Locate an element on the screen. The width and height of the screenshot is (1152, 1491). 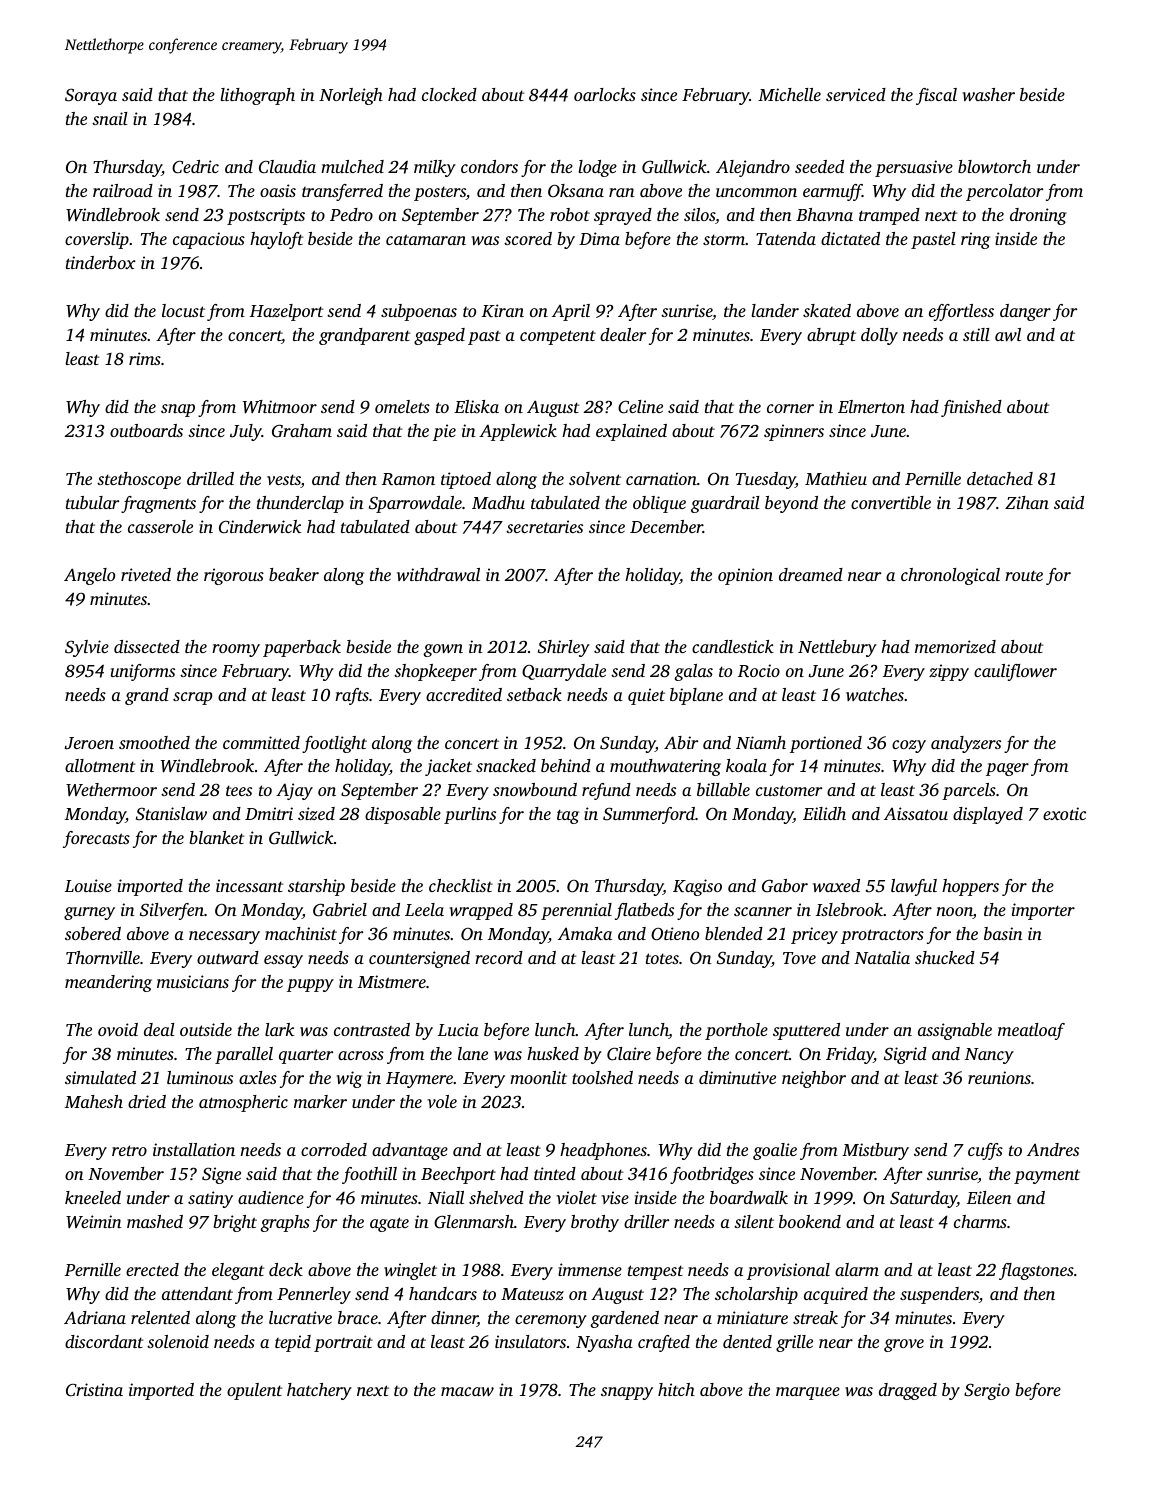
Michelle is located at coordinates (789, 94).
